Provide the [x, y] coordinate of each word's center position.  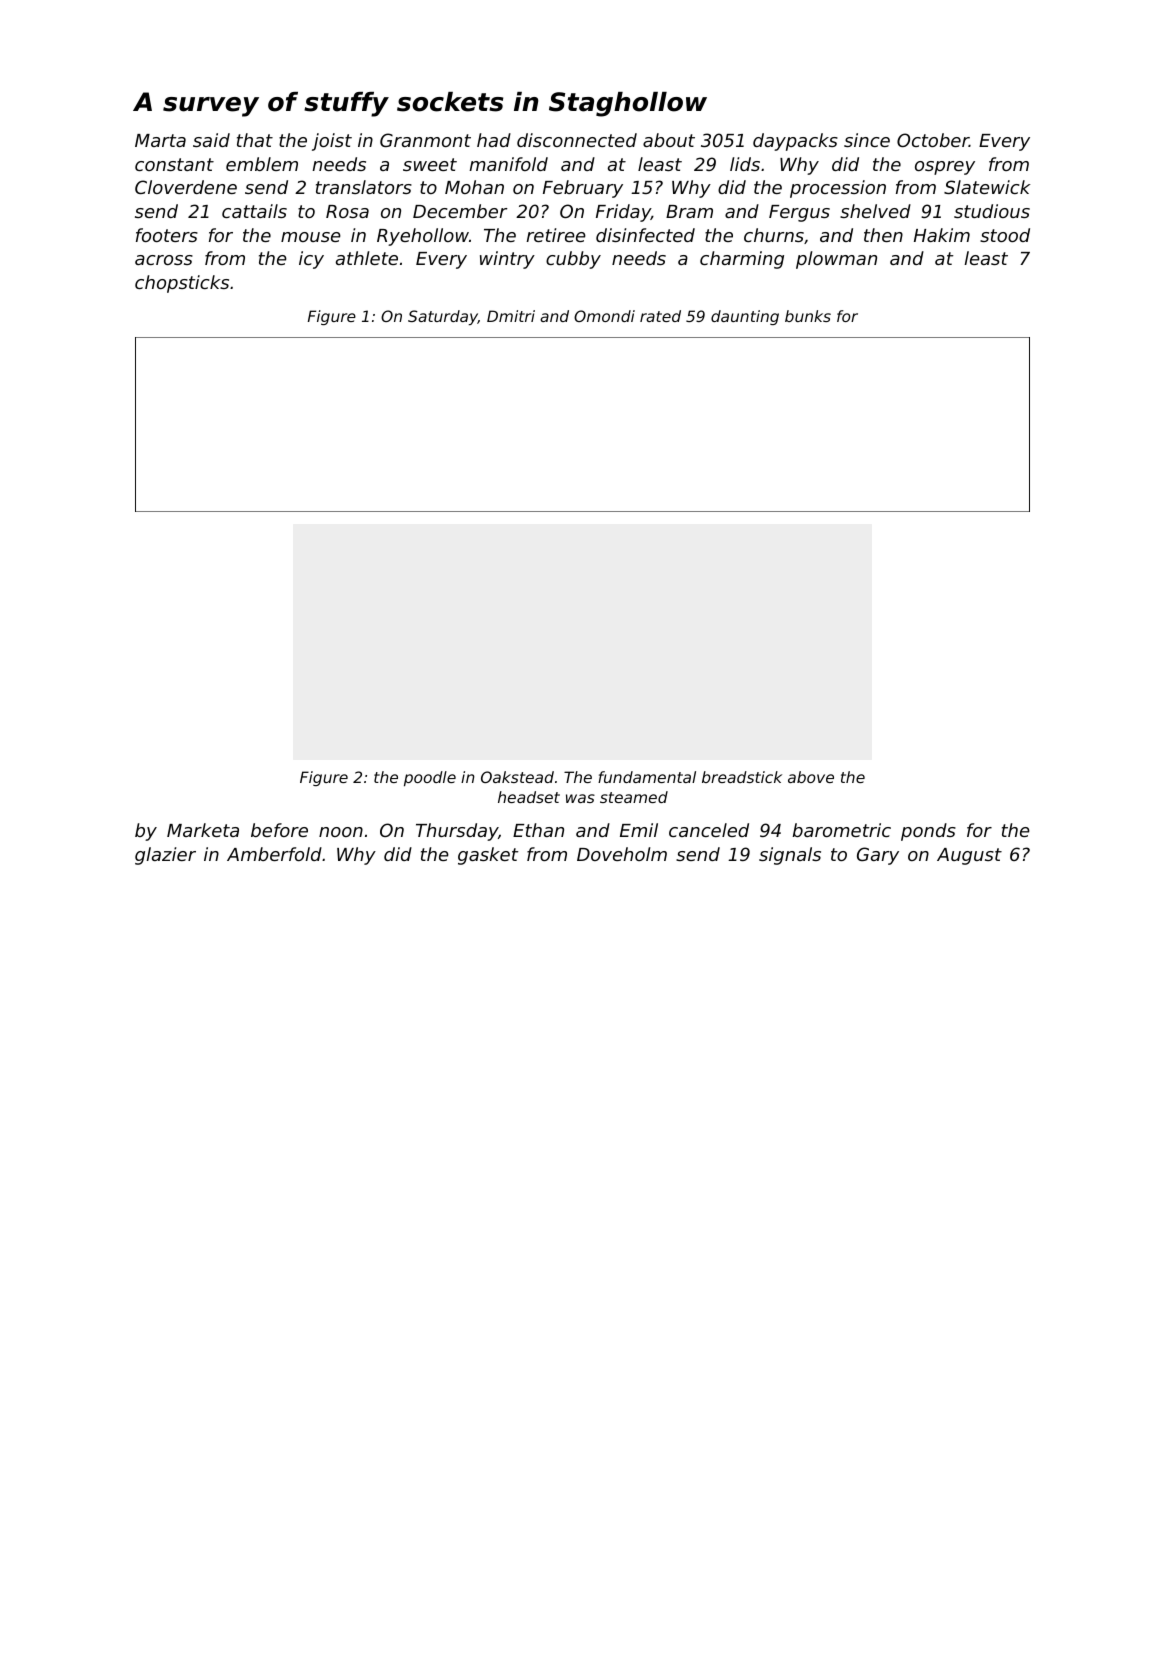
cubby [573, 260]
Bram [689, 211]
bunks [808, 316]
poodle [430, 778]
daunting [745, 317]
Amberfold [274, 854]
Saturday [443, 317]
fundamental [647, 777]
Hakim [942, 235]
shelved [875, 211]
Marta [160, 140]
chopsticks [182, 284]
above [811, 777]
